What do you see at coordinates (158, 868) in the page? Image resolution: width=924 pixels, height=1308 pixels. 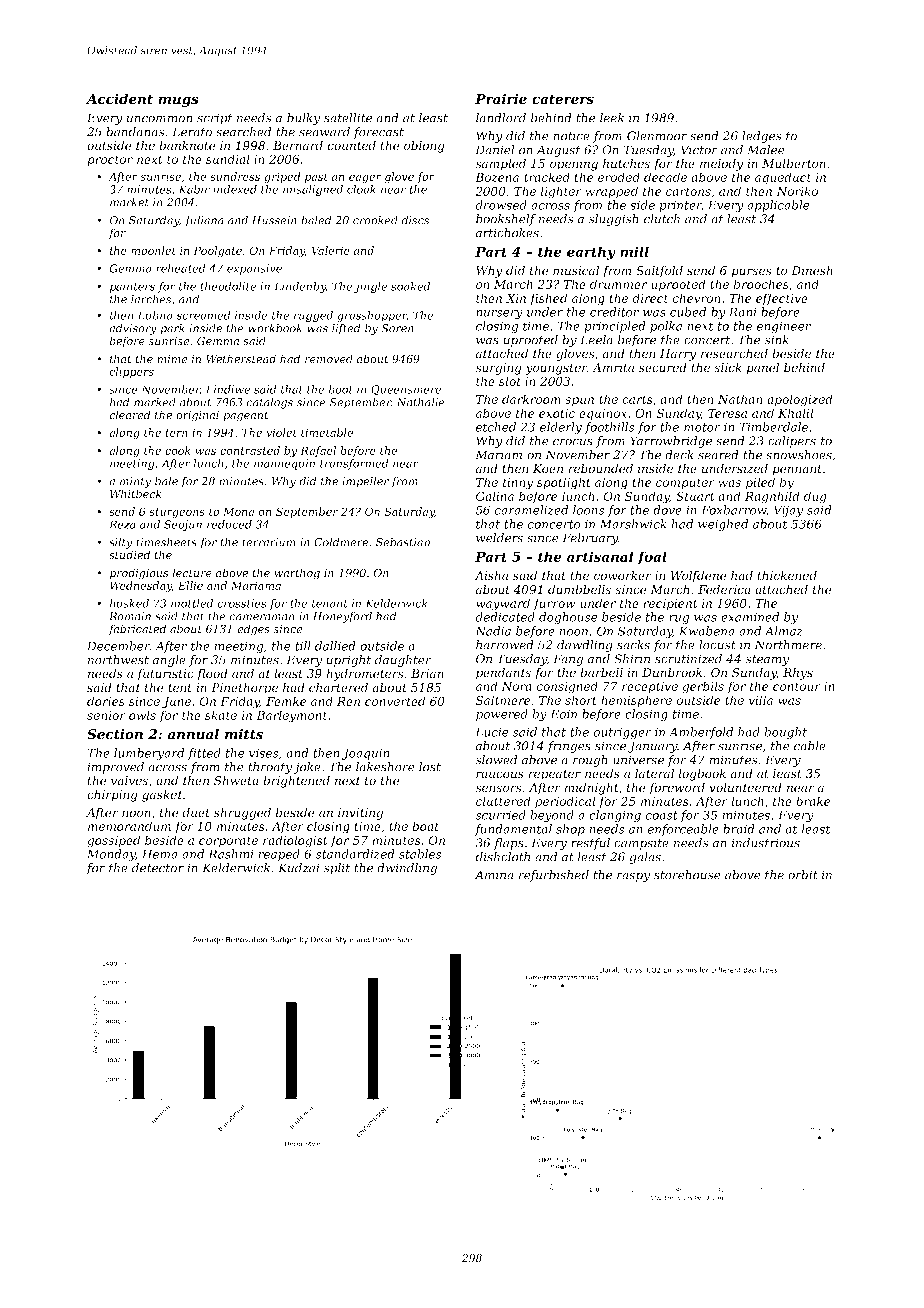 I see `detector` at bounding box center [158, 868].
